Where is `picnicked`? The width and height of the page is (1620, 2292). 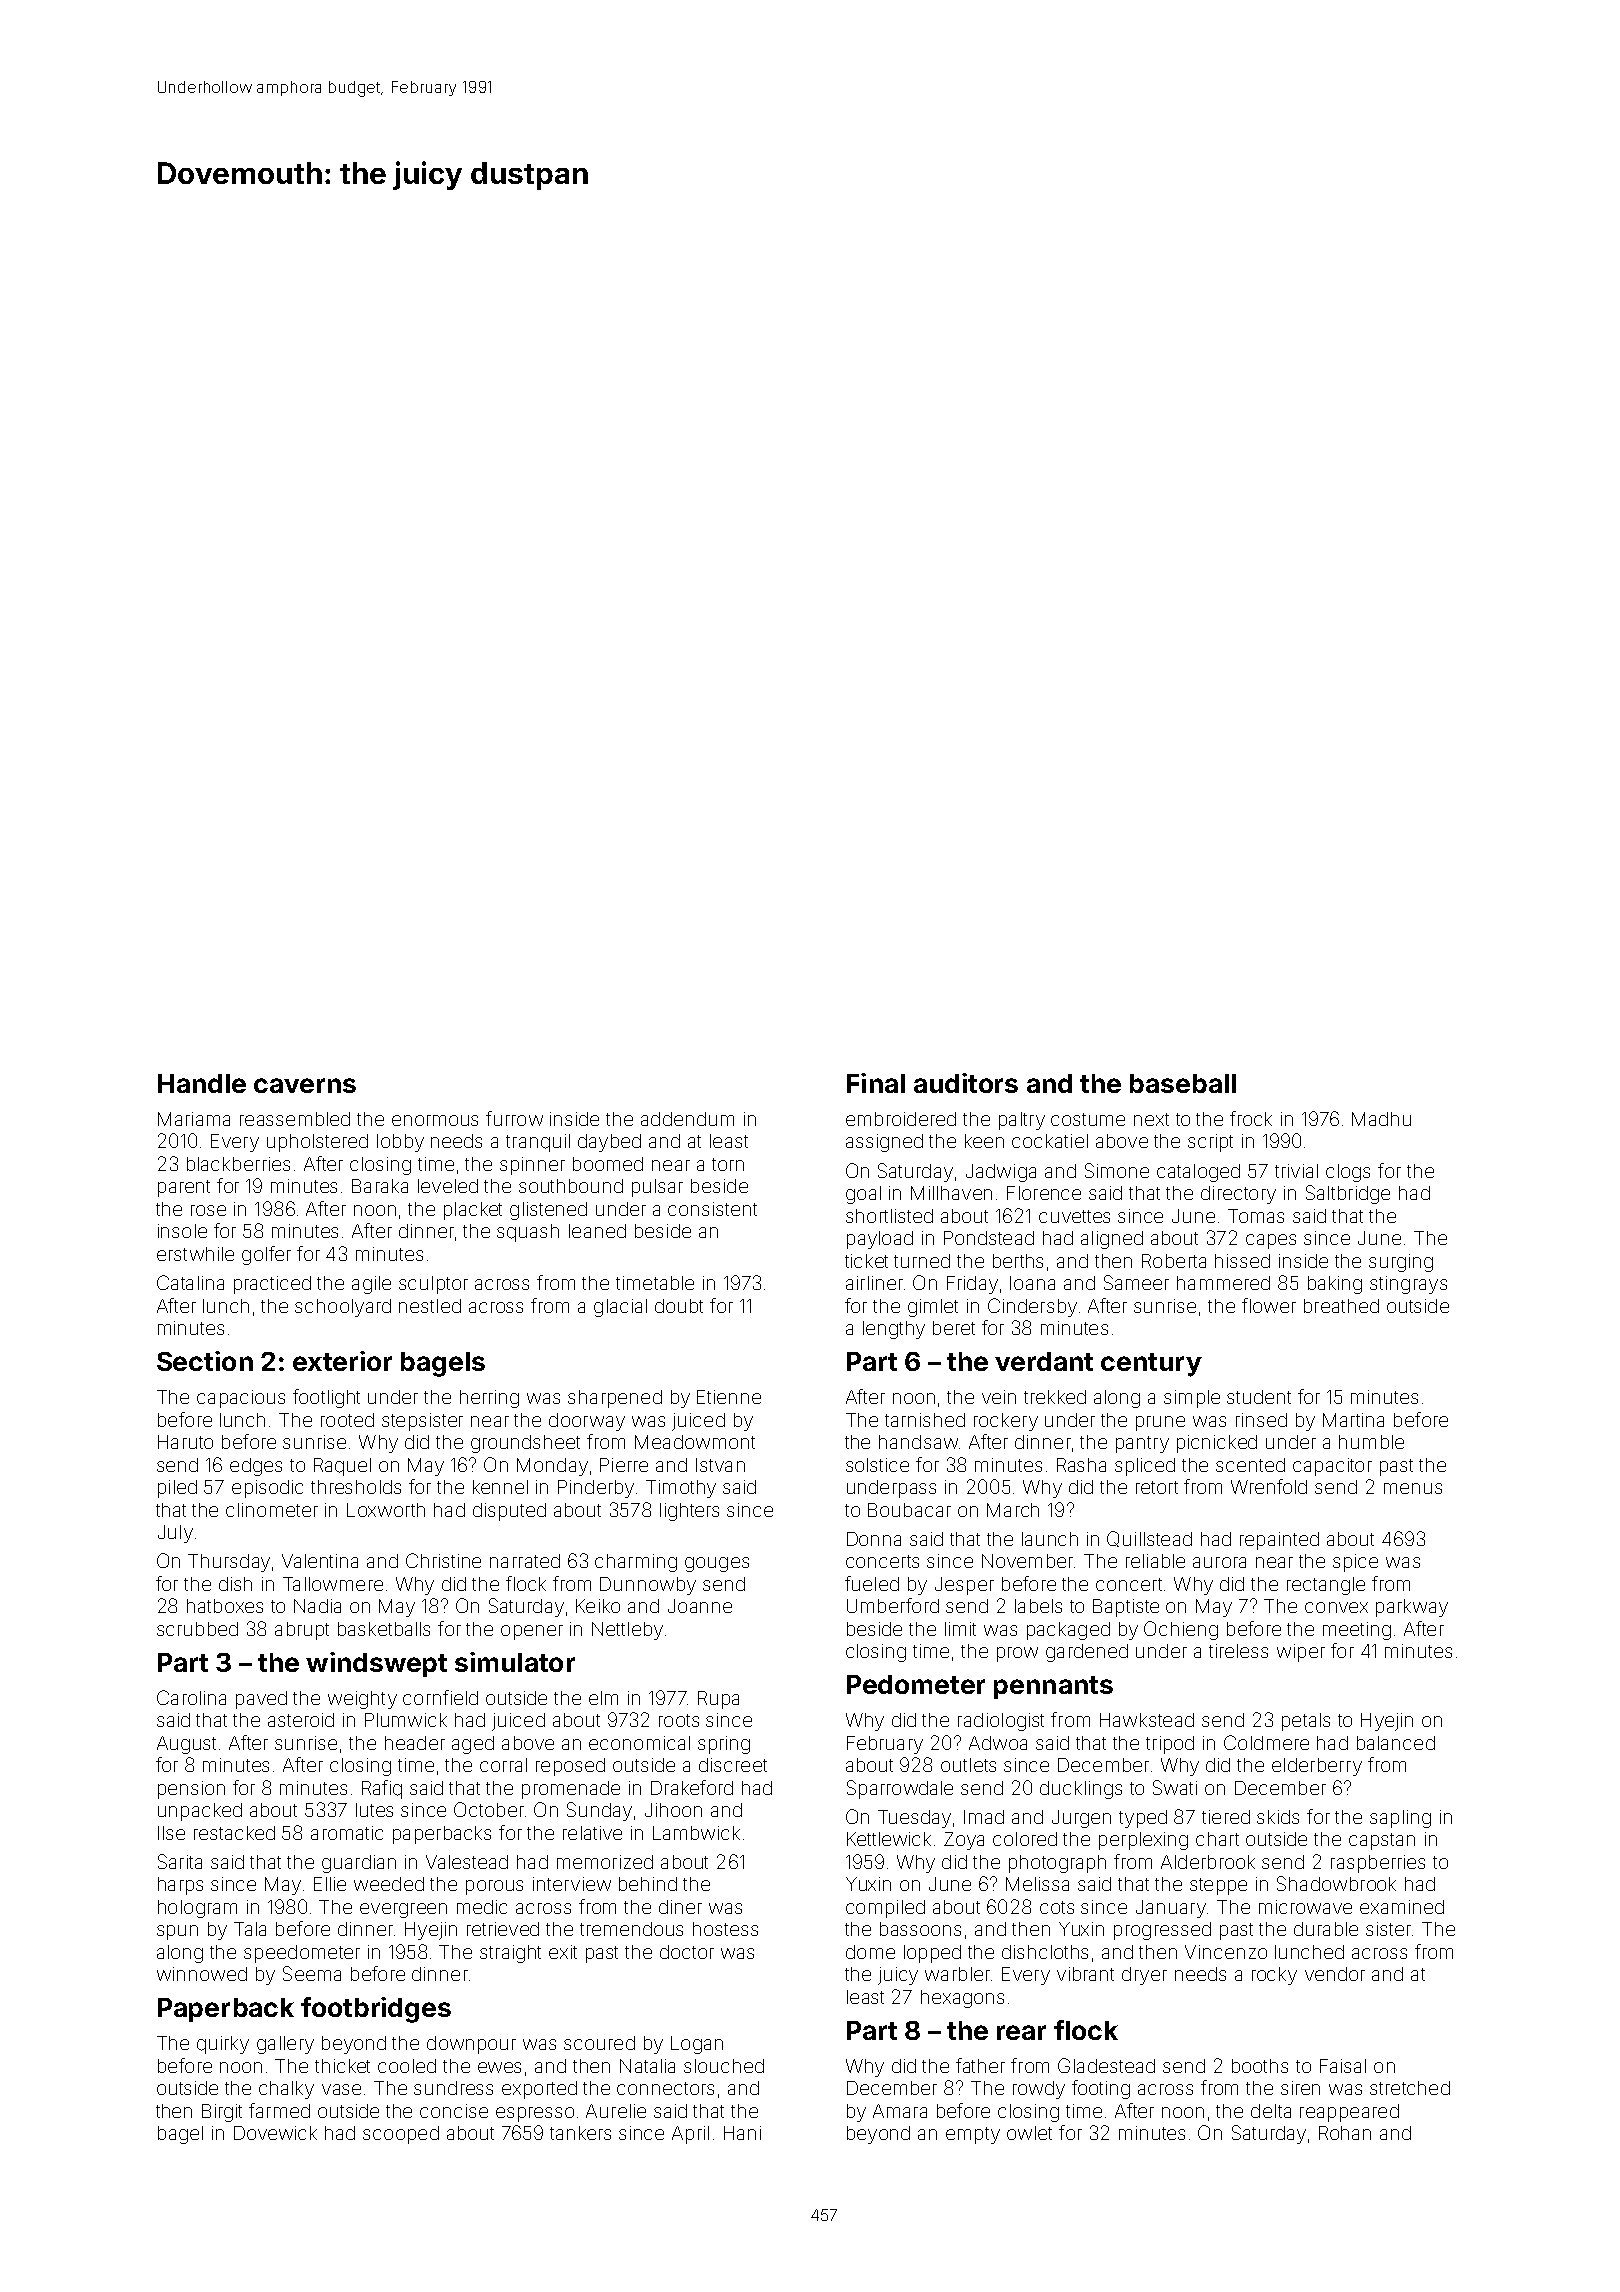
picnicked is located at coordinates (1217, 1444).
